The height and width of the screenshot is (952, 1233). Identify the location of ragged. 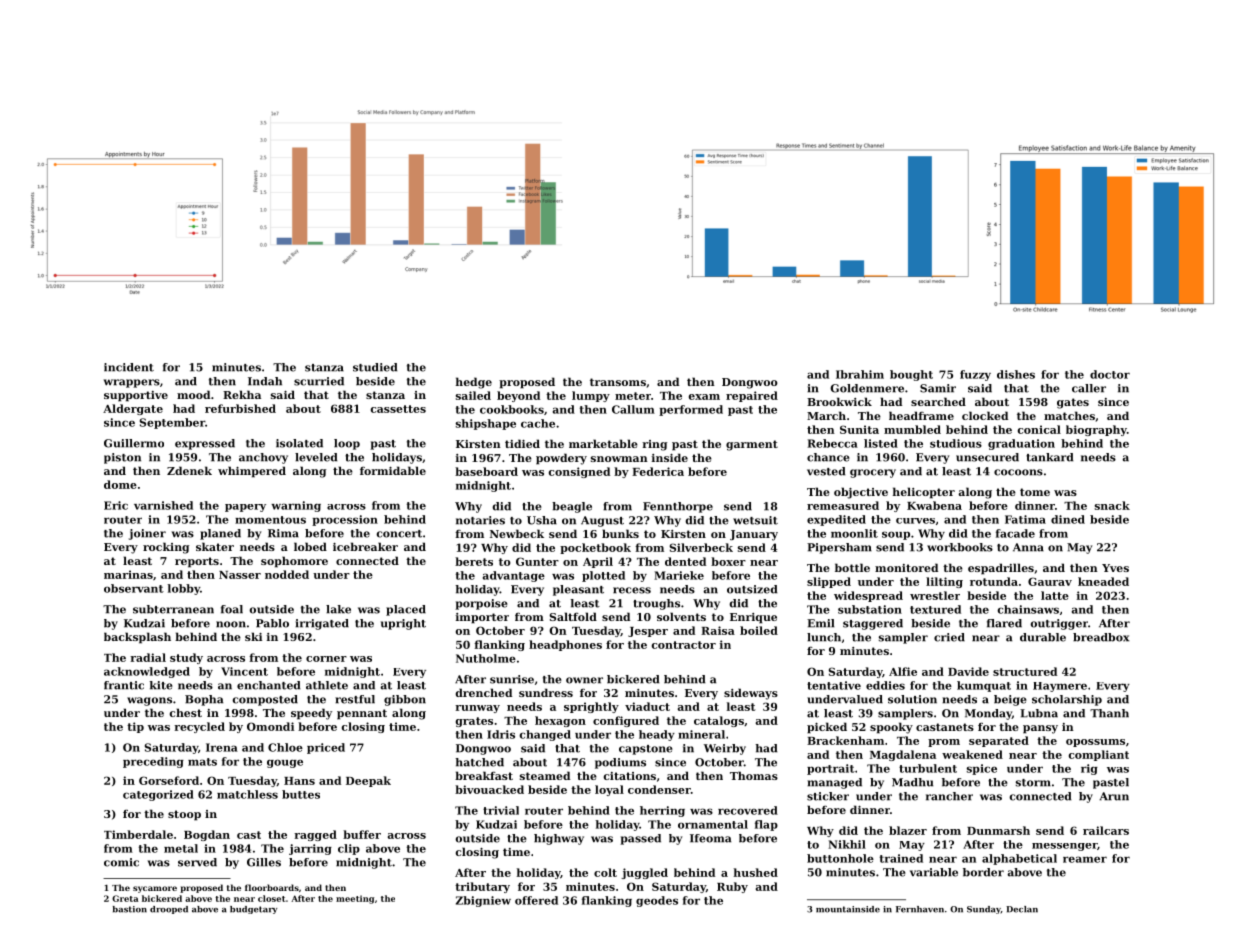
(315, 835).
